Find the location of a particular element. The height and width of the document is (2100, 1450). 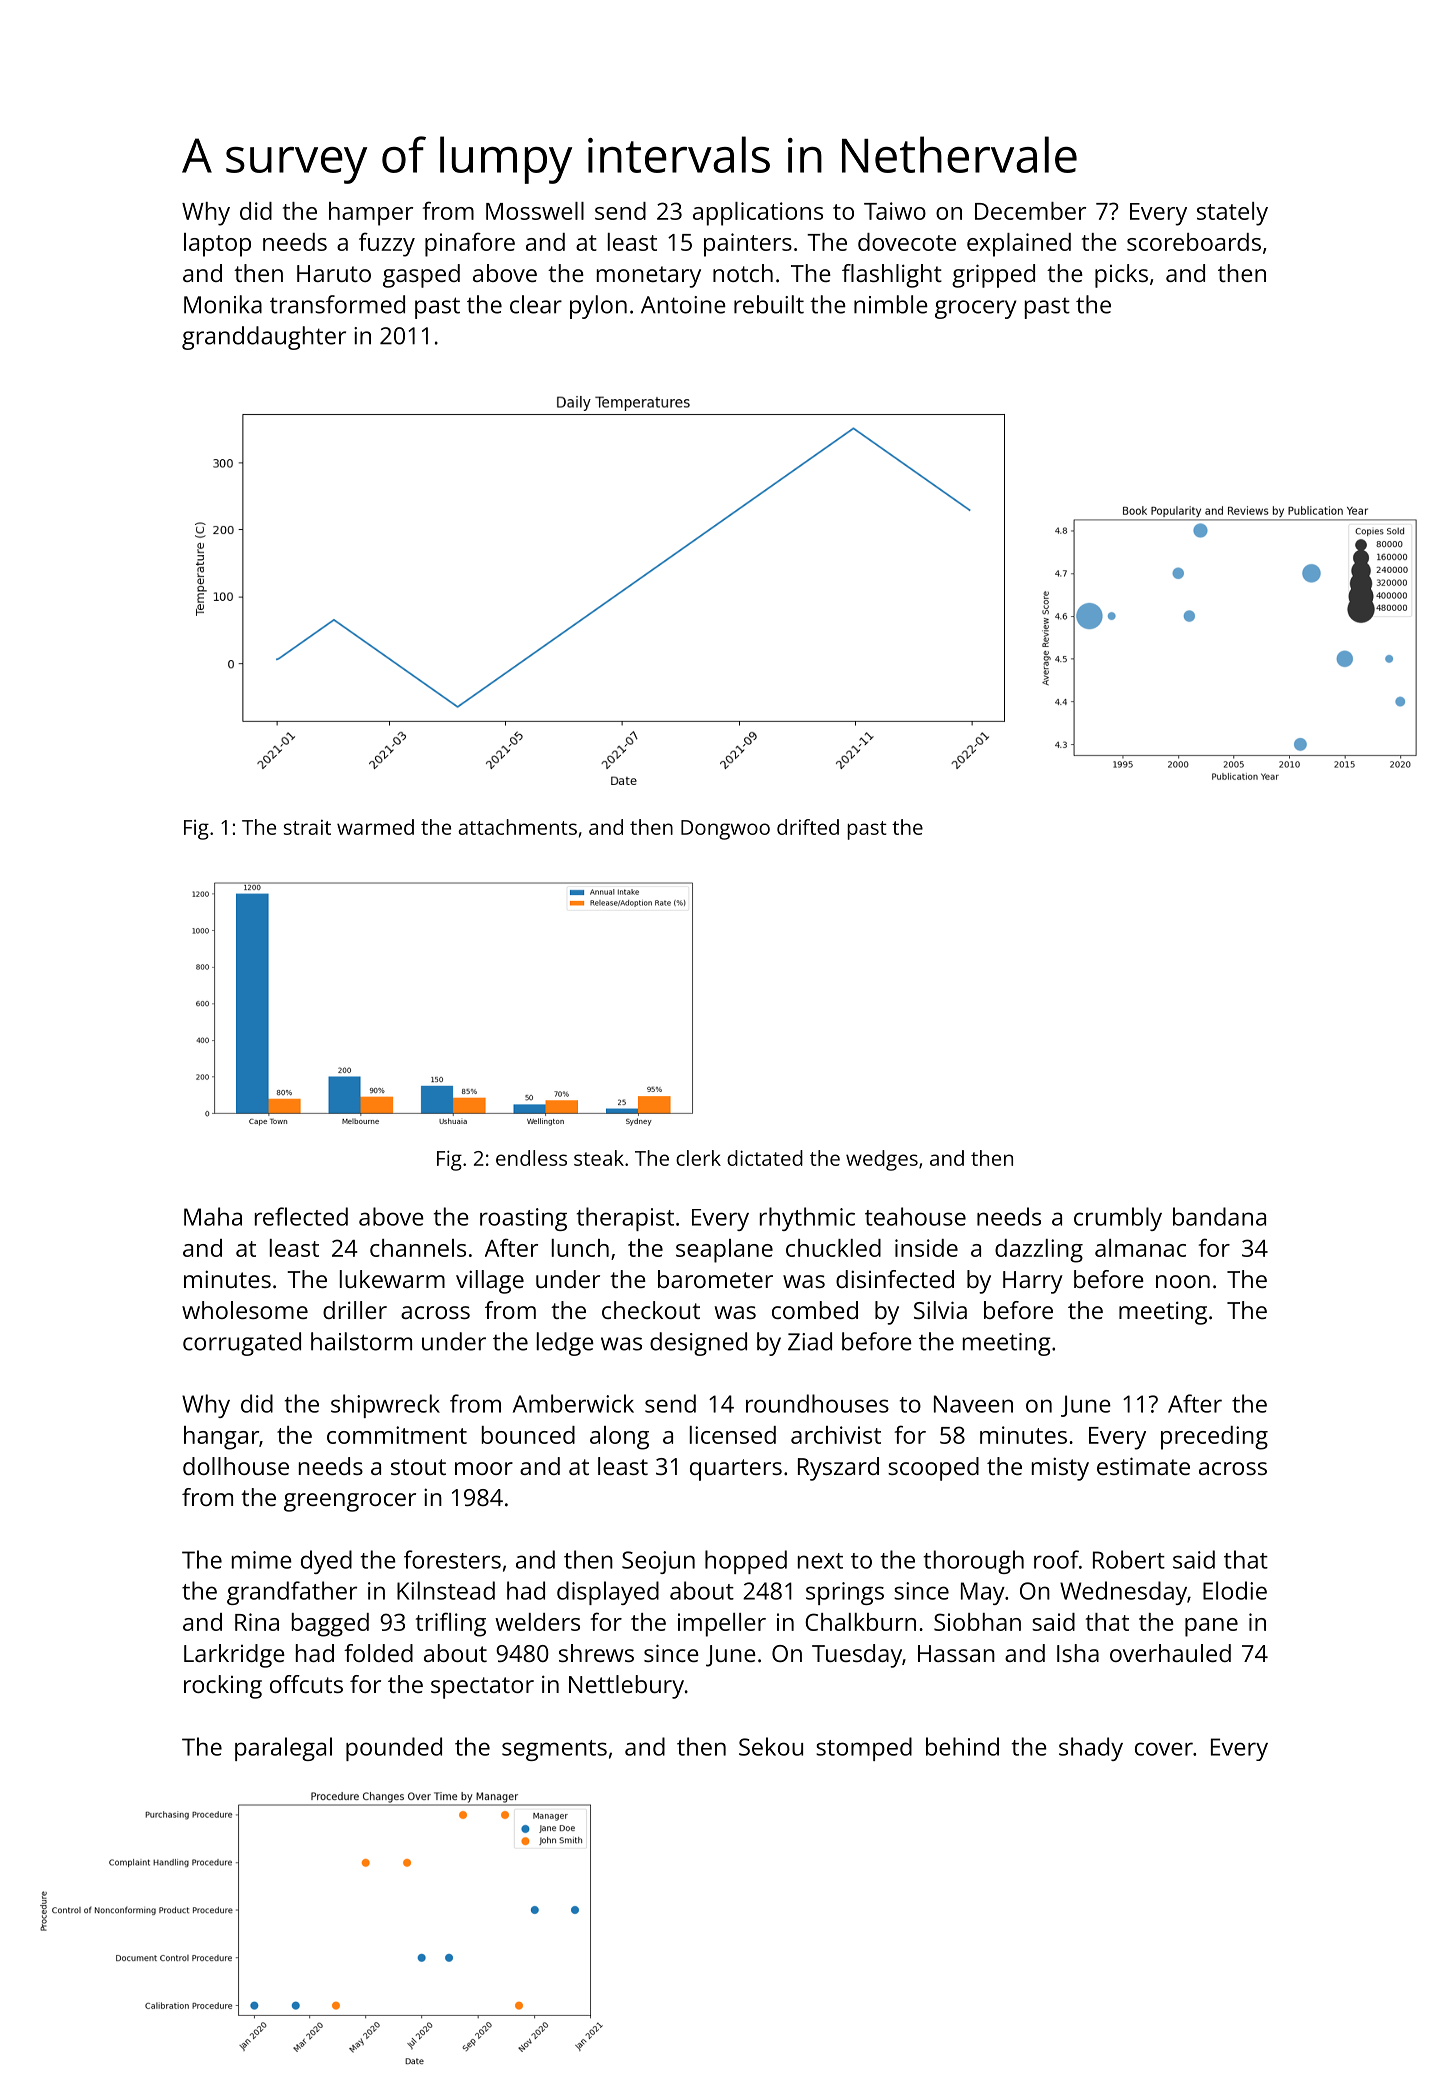

strait is located at coordinates (307, 827).
